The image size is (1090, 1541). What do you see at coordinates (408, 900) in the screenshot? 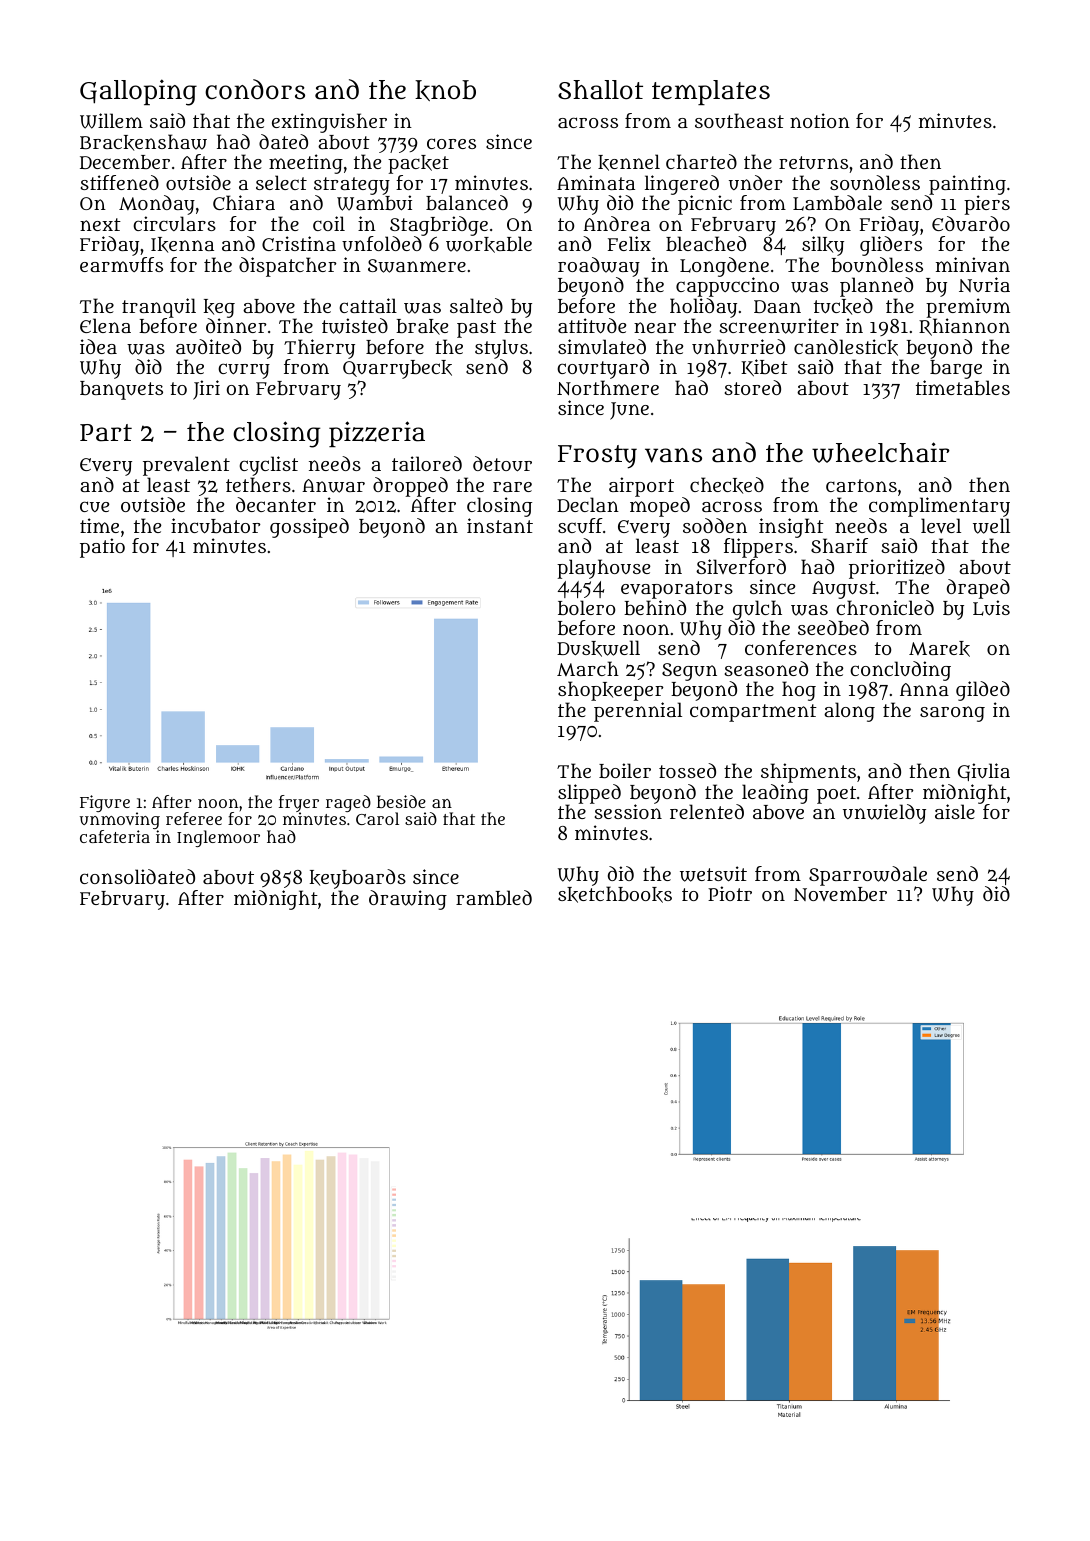
I see `drawing` at bounding box center [408, 900].
